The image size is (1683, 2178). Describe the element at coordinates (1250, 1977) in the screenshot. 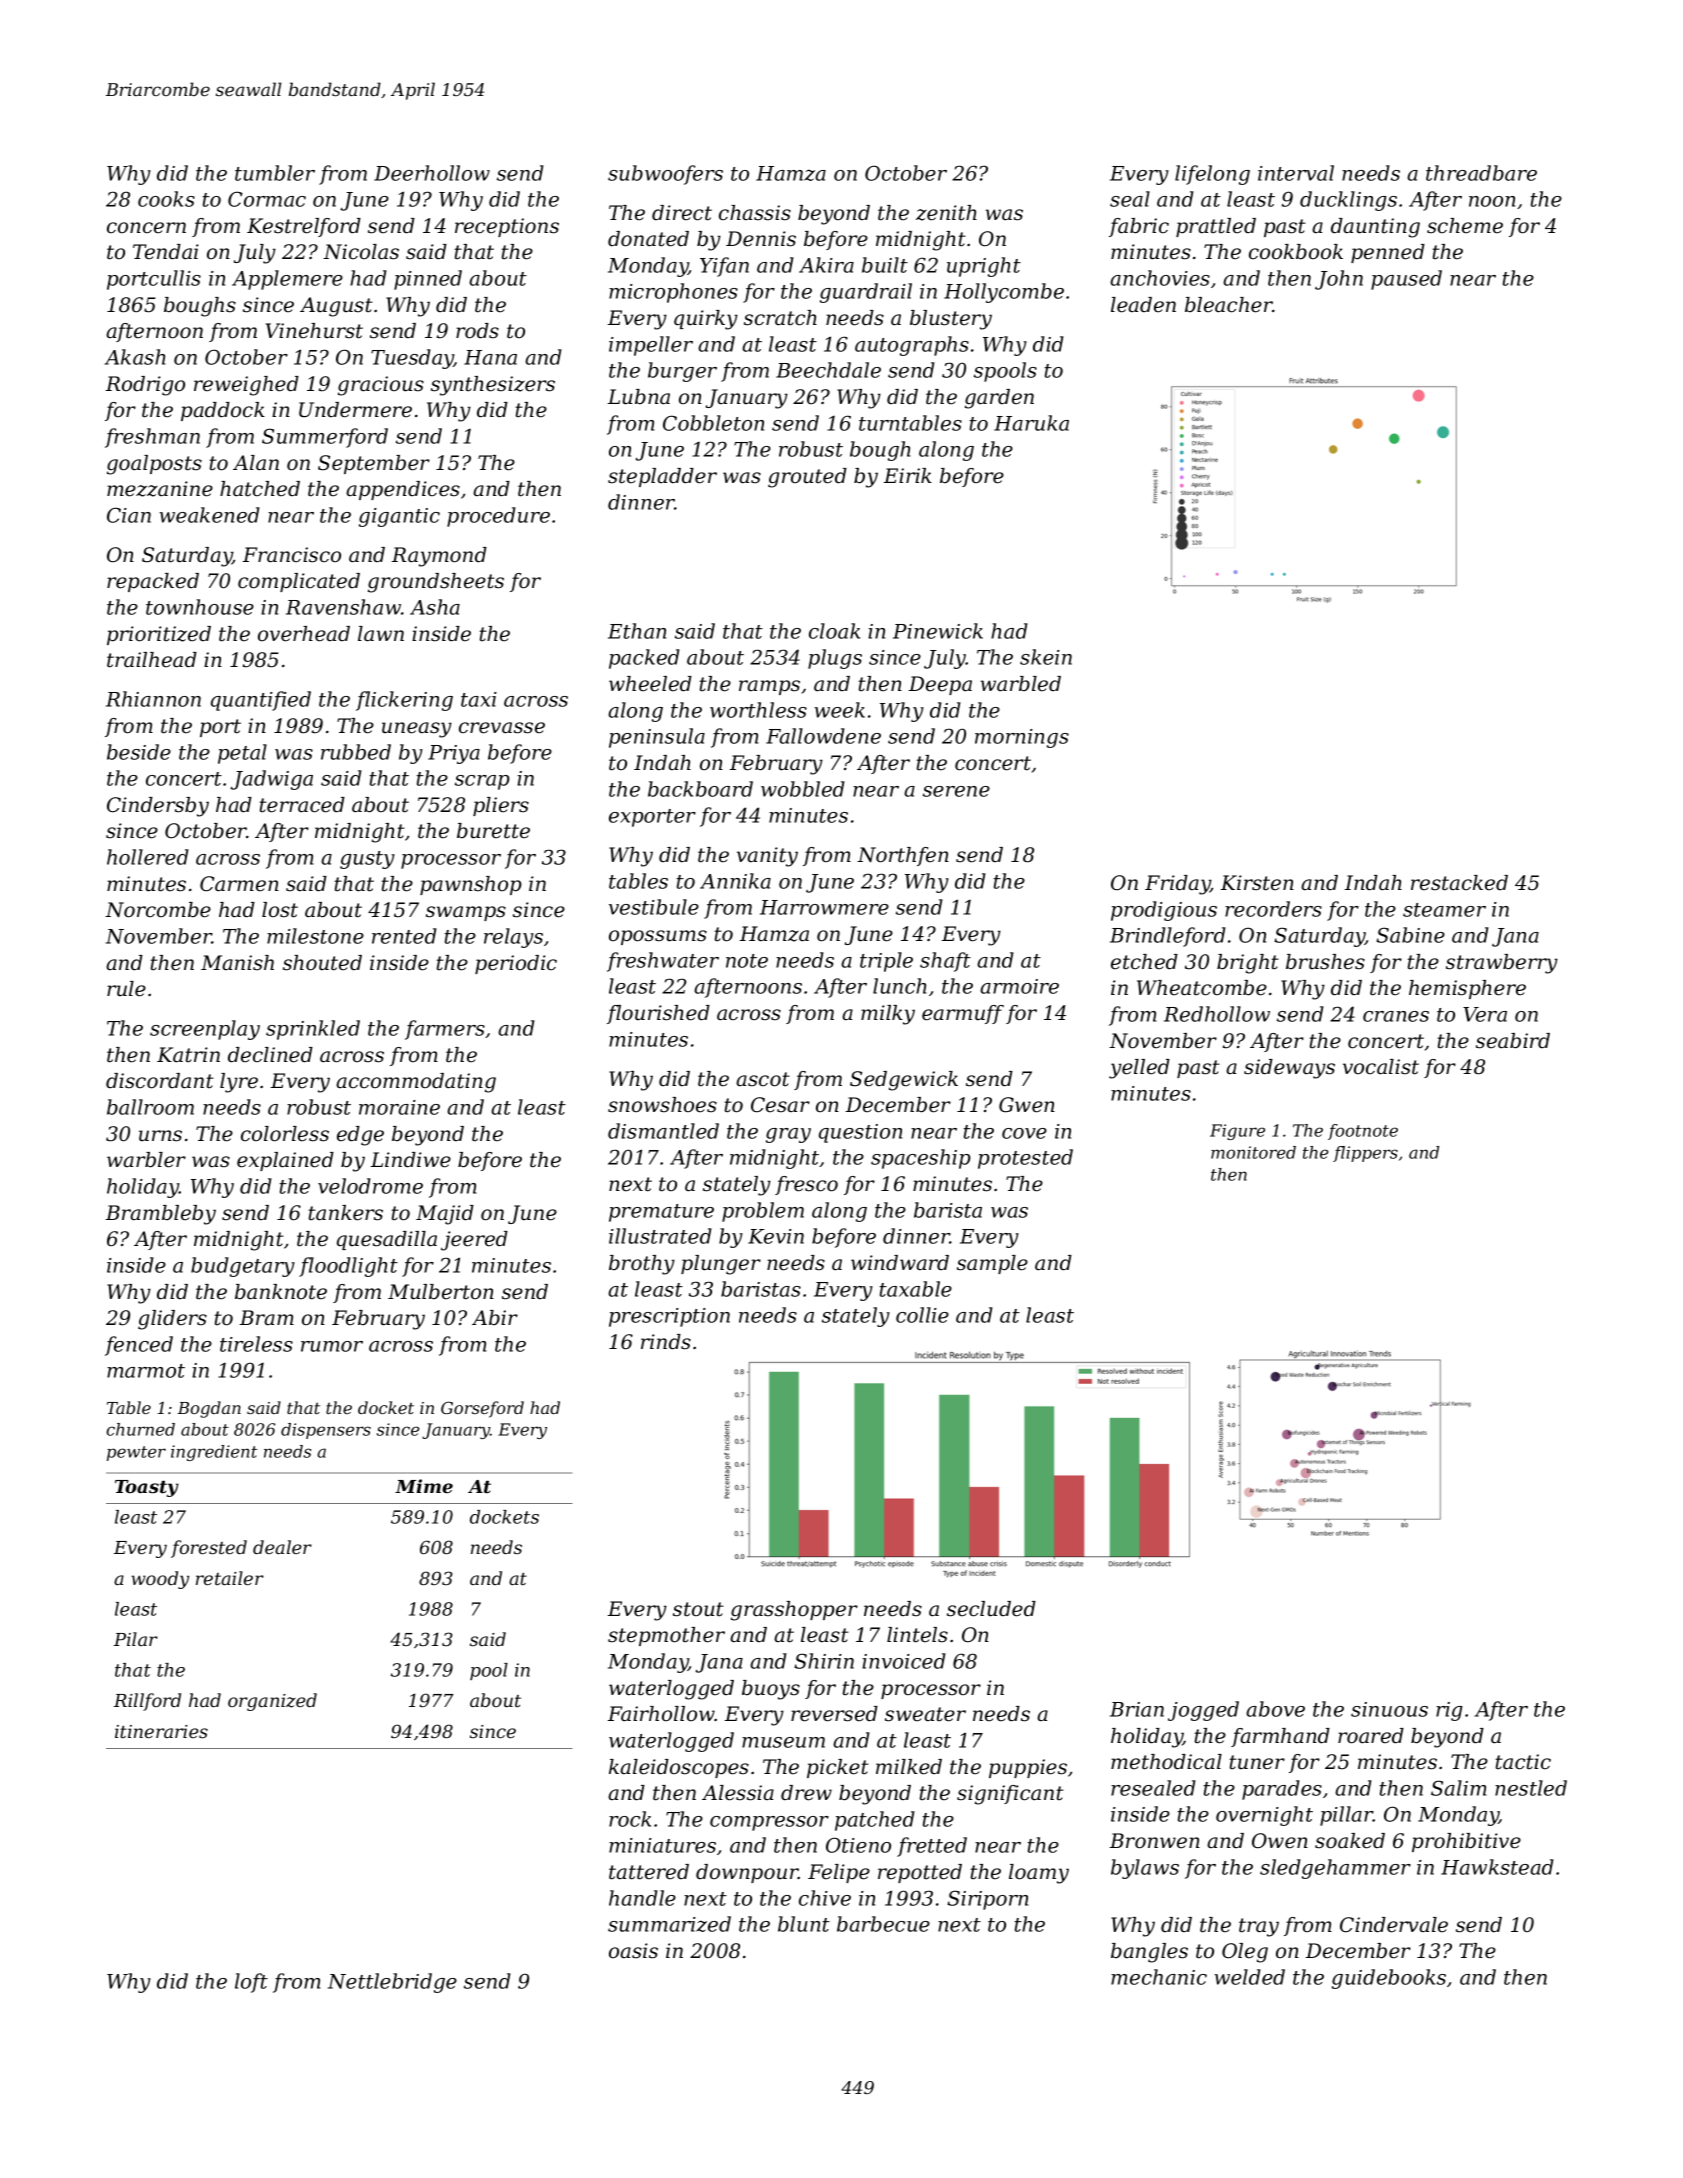

I see `welded` at that location.
